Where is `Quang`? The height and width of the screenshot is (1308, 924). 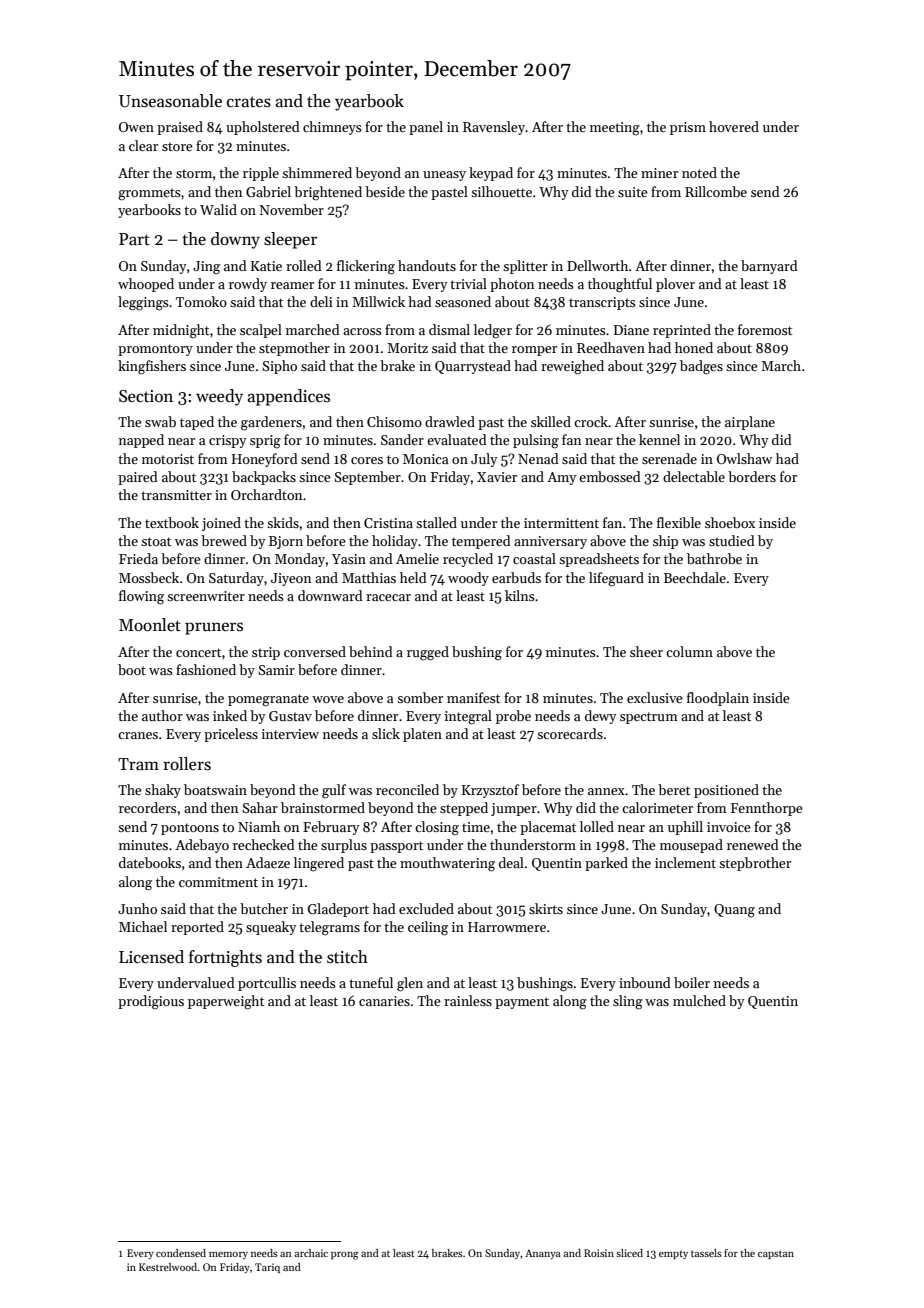
Quang is located at coordinates (734, 911).
